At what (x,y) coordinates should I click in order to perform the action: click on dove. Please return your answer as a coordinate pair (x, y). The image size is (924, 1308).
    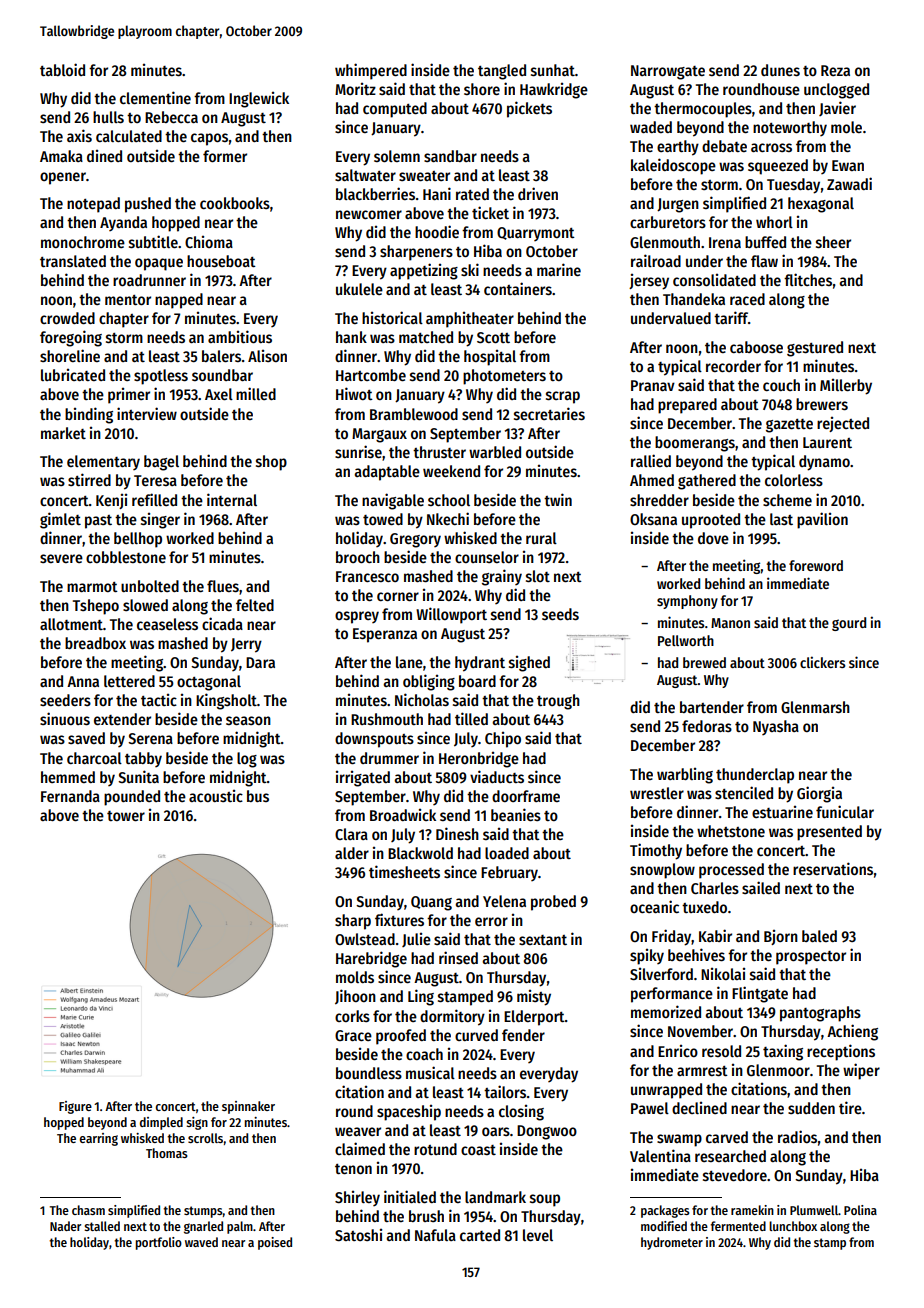
    Looking at the image, I should click on (713, 538).
